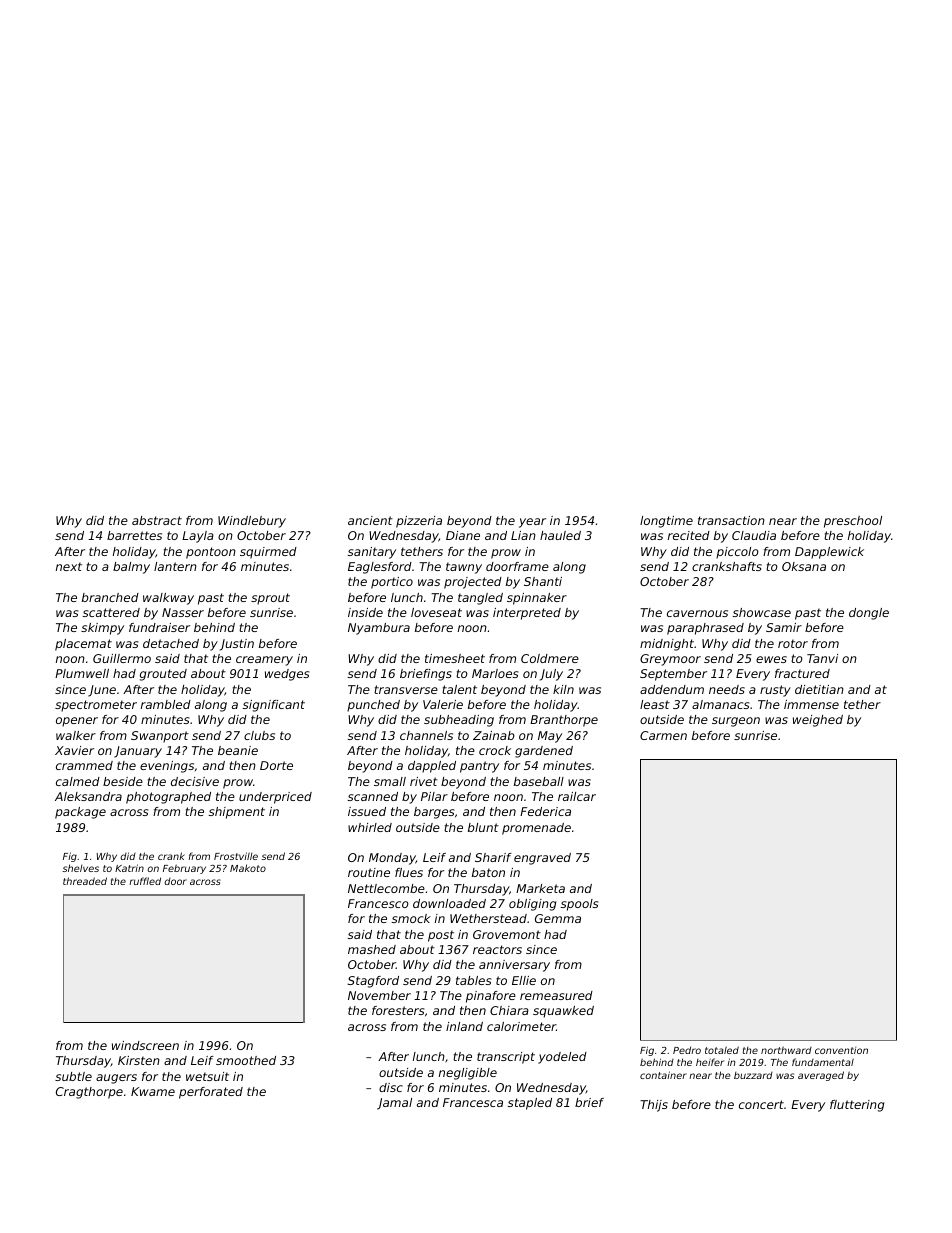 Image resolution: width=952 pixels, height=1233 pixels. I want to click on windscreen, so click(145, 1045).
